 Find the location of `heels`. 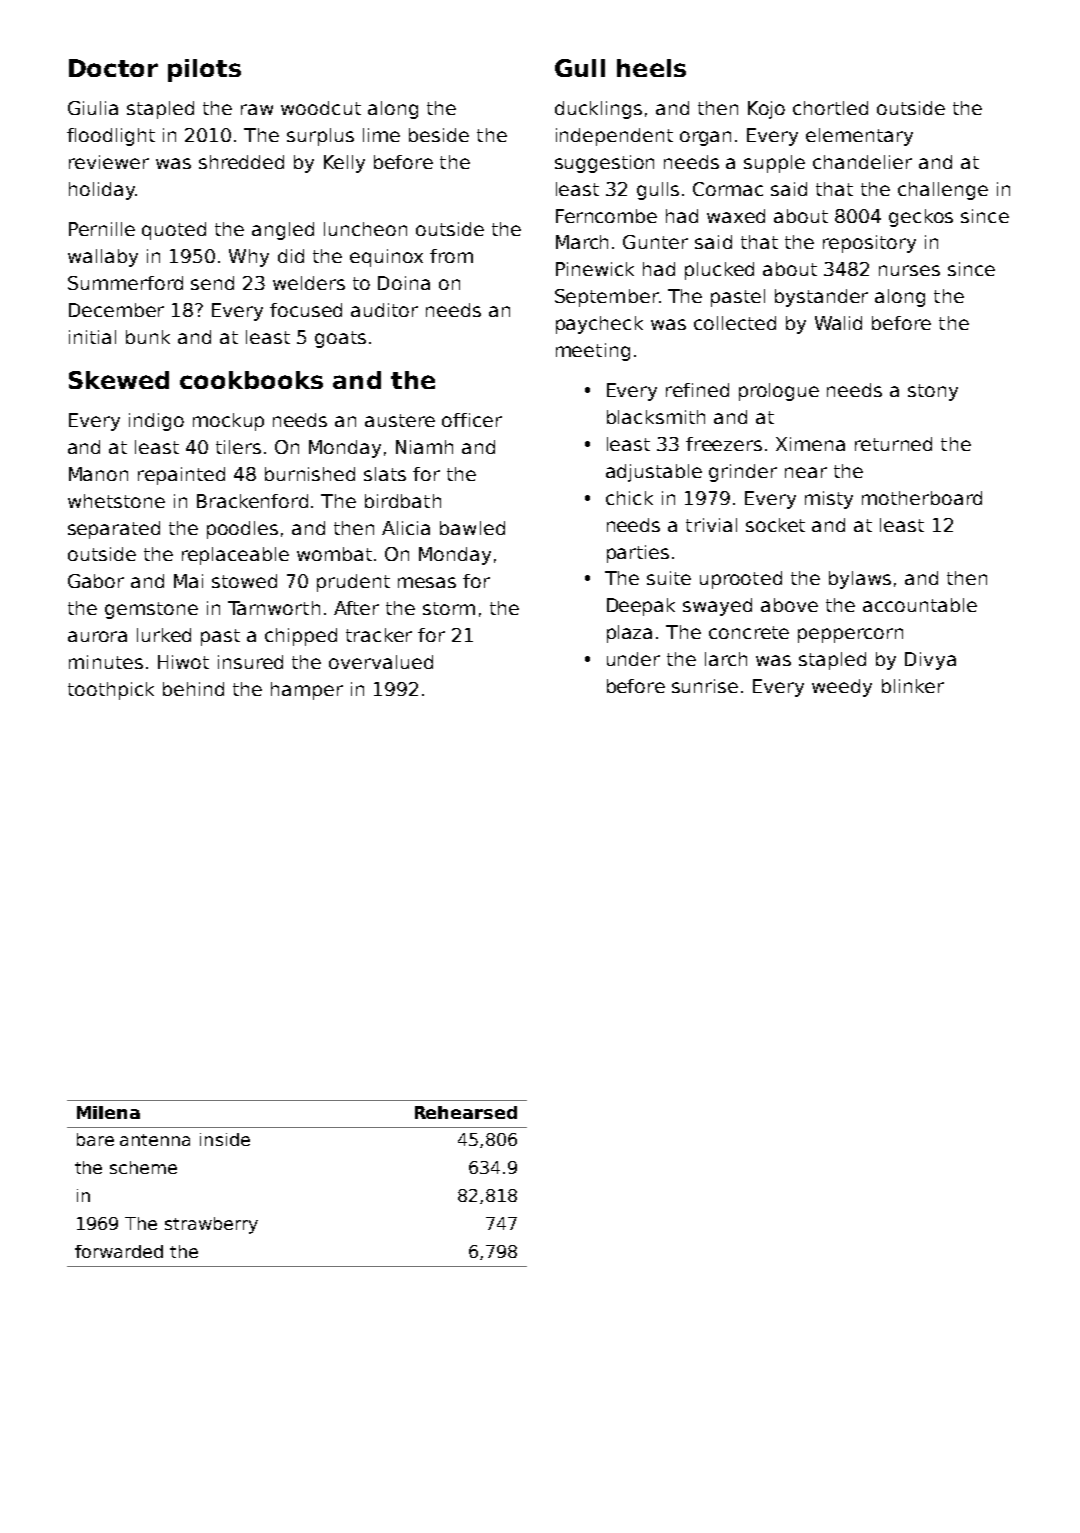

heels is located at coordinates (651, 68).
